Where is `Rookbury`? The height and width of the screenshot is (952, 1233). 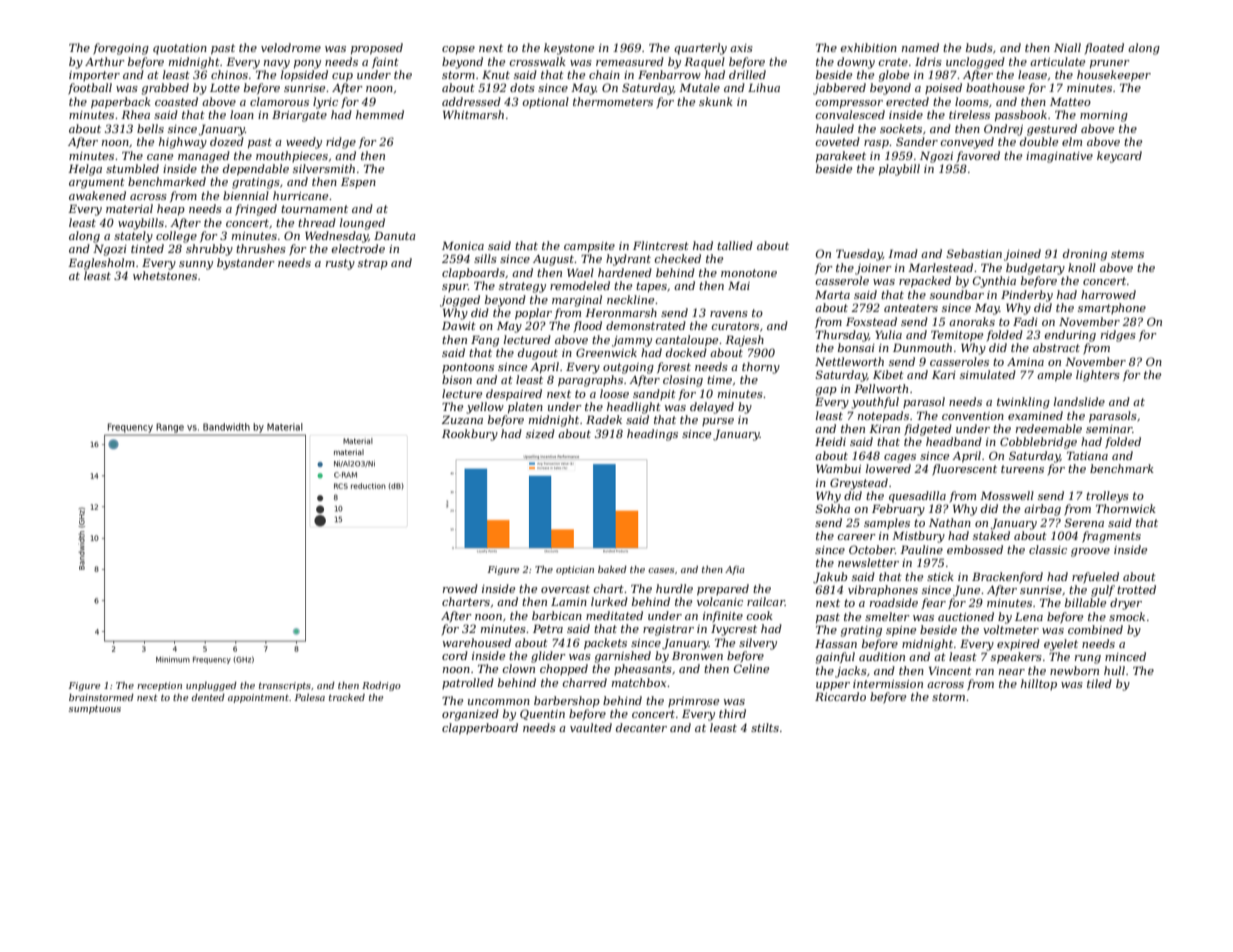
Rookbury is located at coordinates (470, 435).
